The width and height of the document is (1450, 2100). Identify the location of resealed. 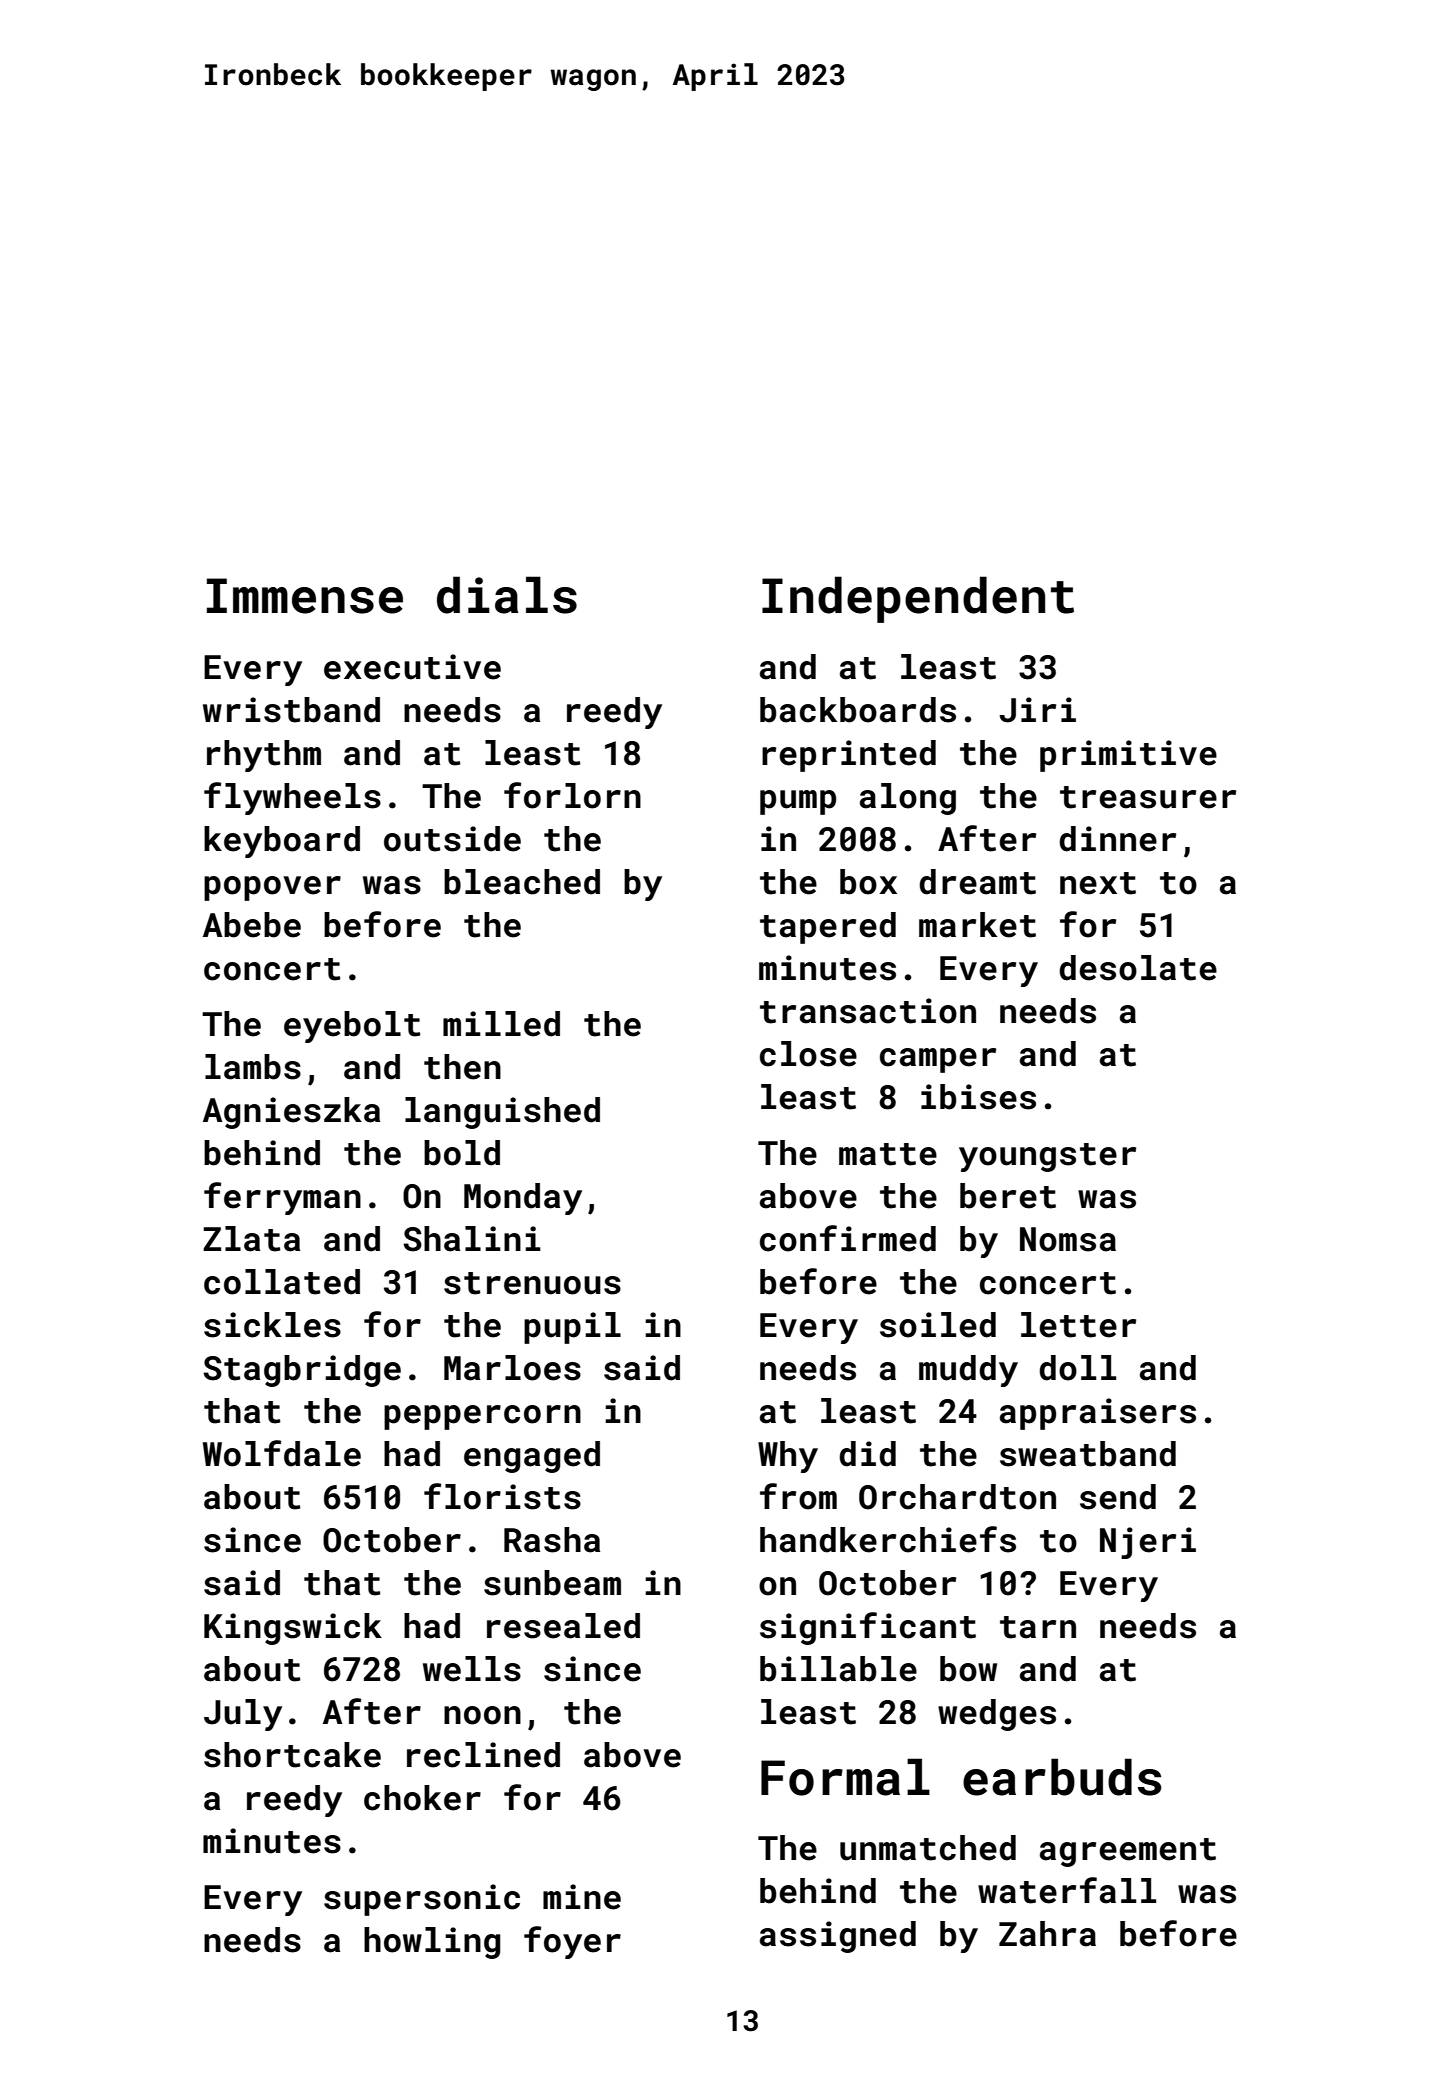
(563, 1626).
